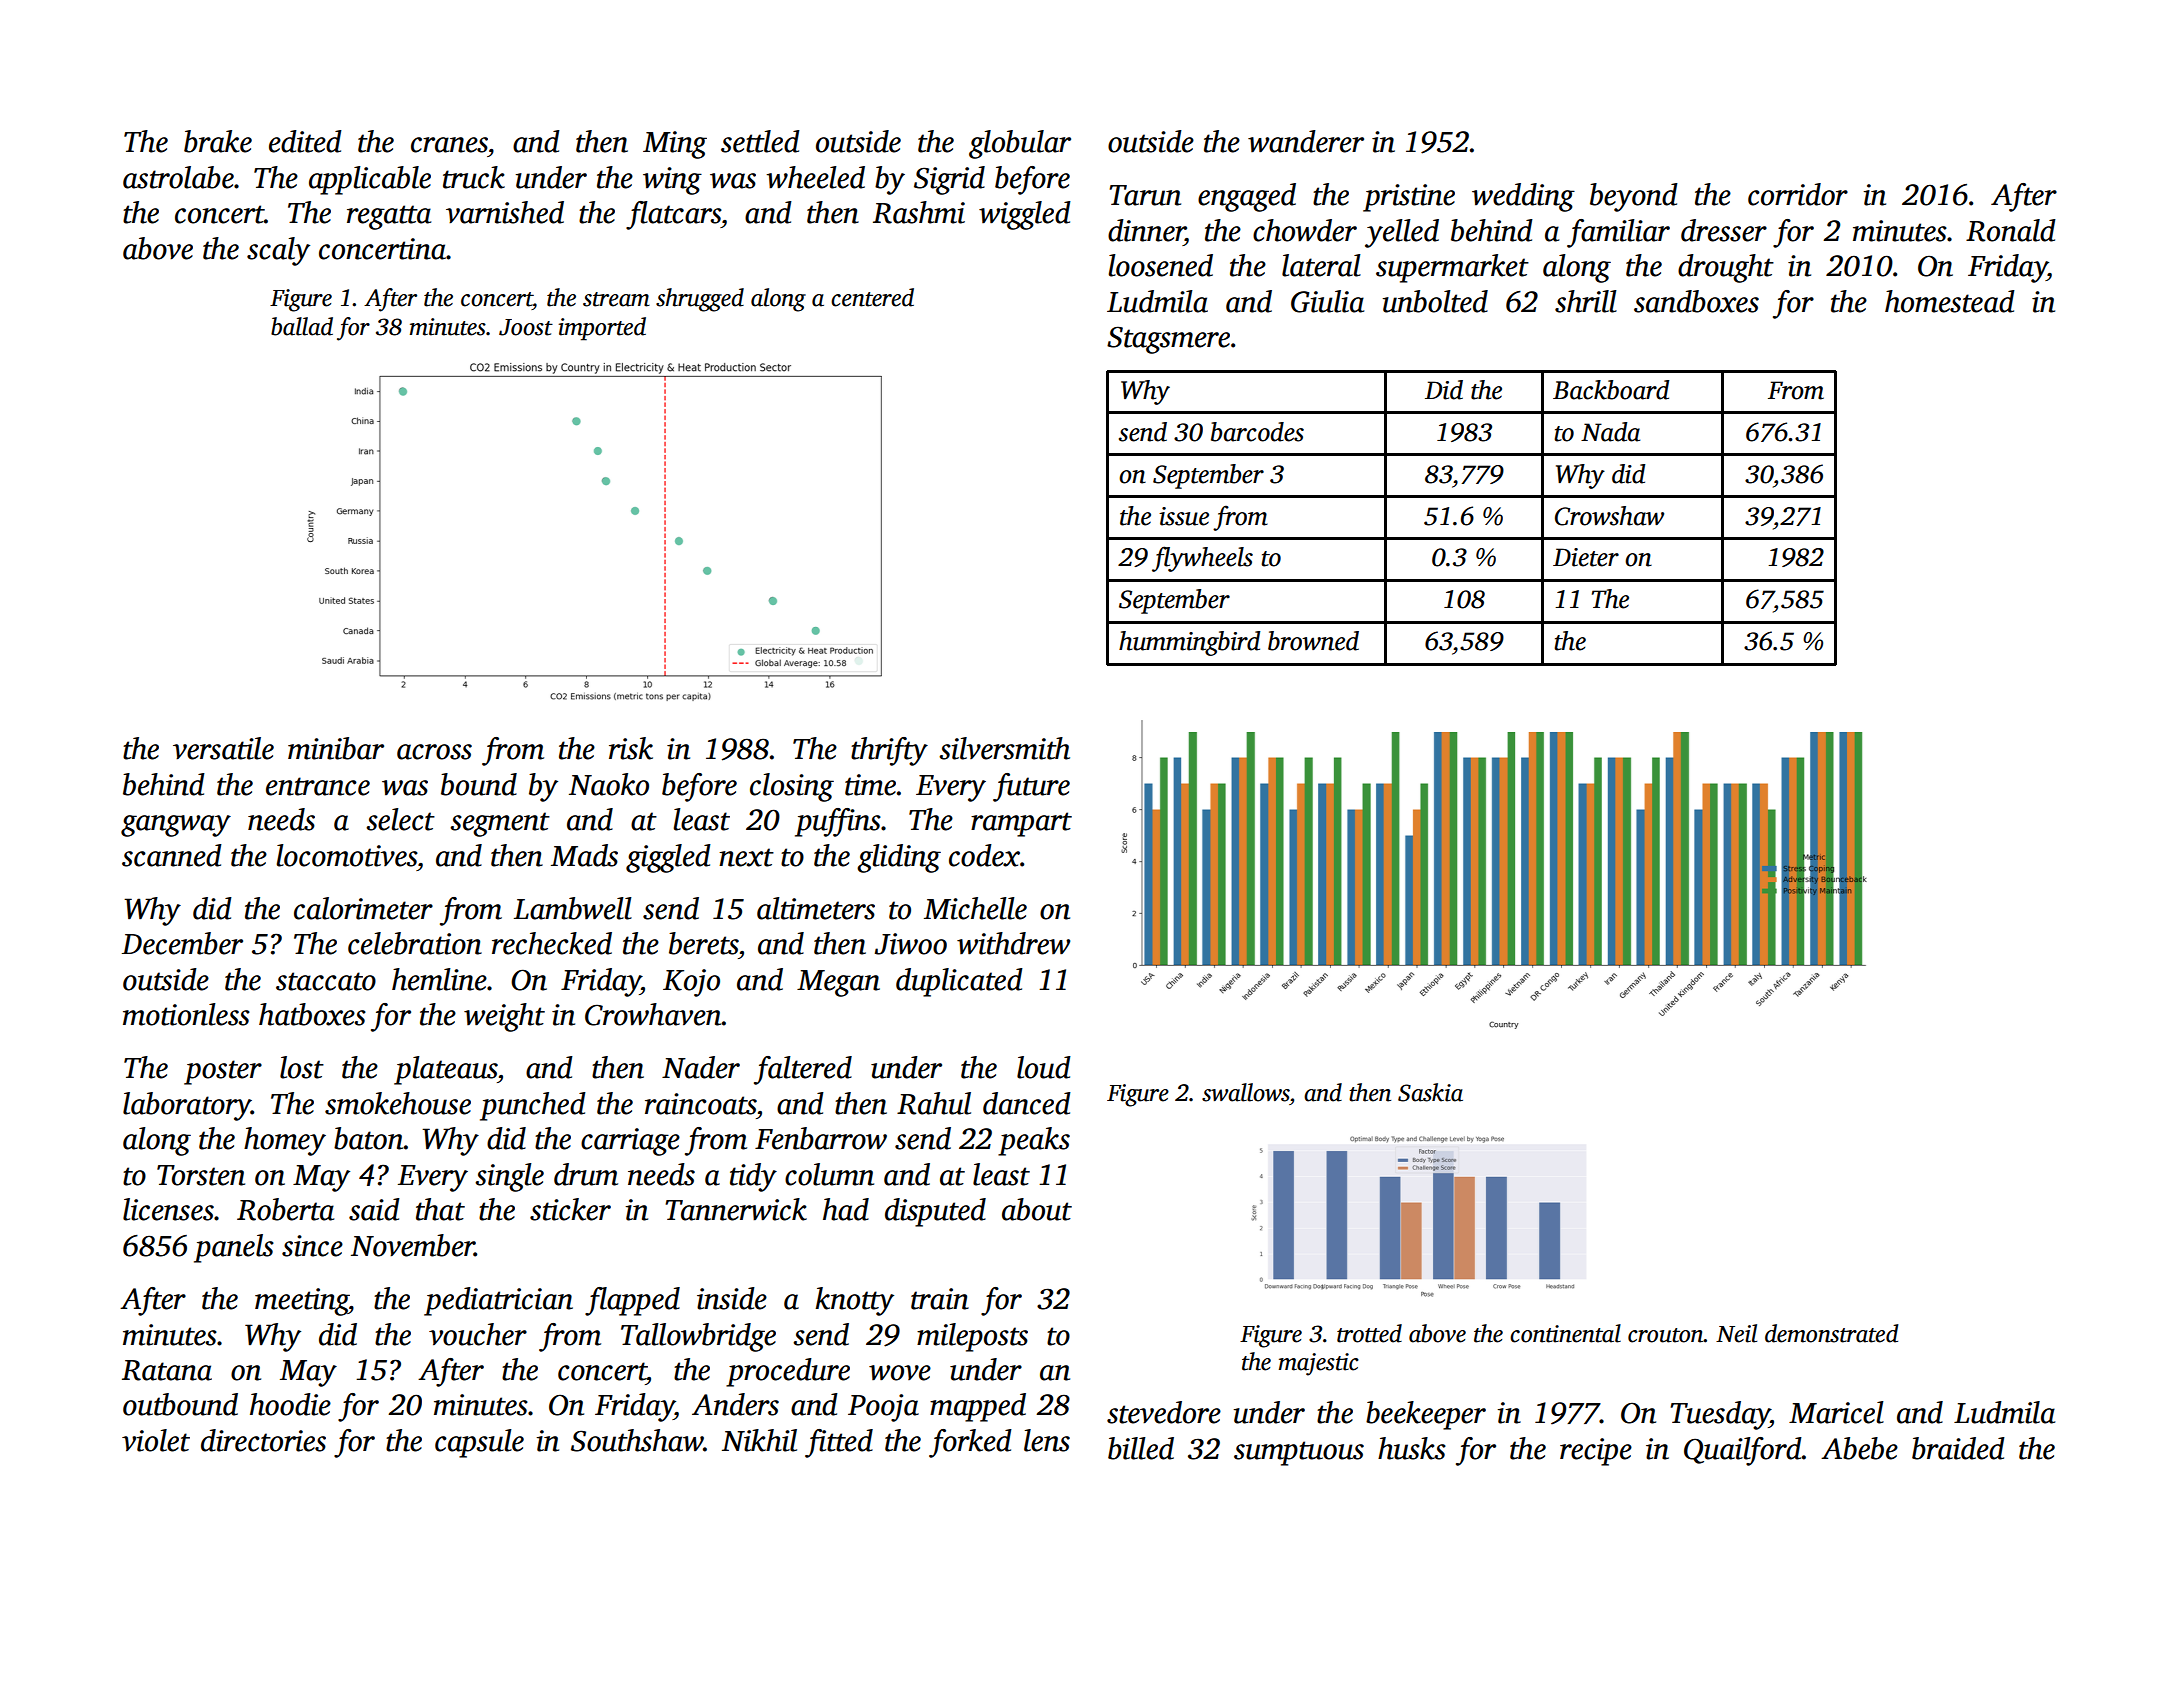 The height and width of the image is (1683, 2178). Describe the element at coordinates (698, 1337) in the image. I see `Tallowbridge` at that location.
